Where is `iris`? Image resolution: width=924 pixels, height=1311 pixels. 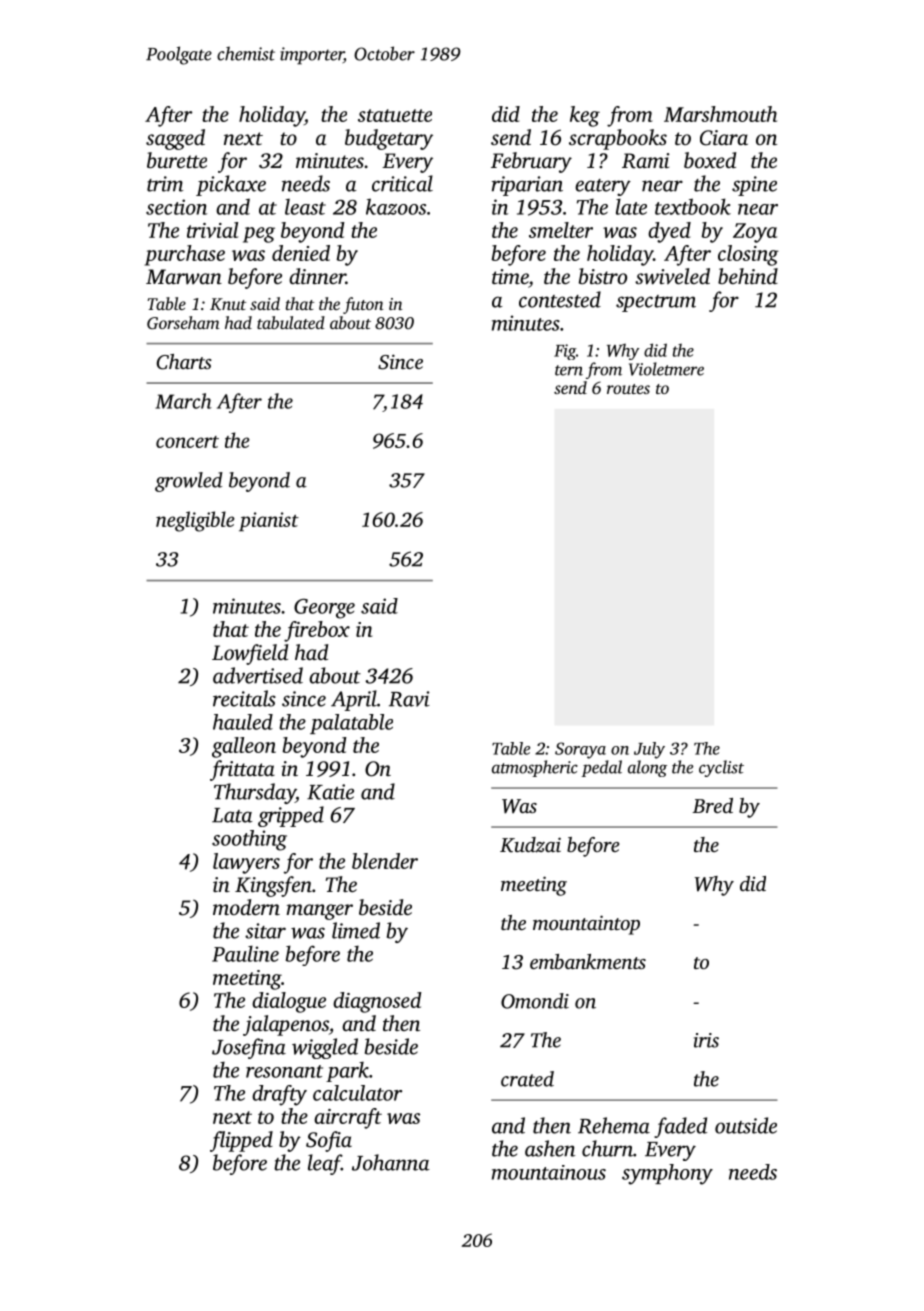
iris is located at coordinates (706, 1040).
